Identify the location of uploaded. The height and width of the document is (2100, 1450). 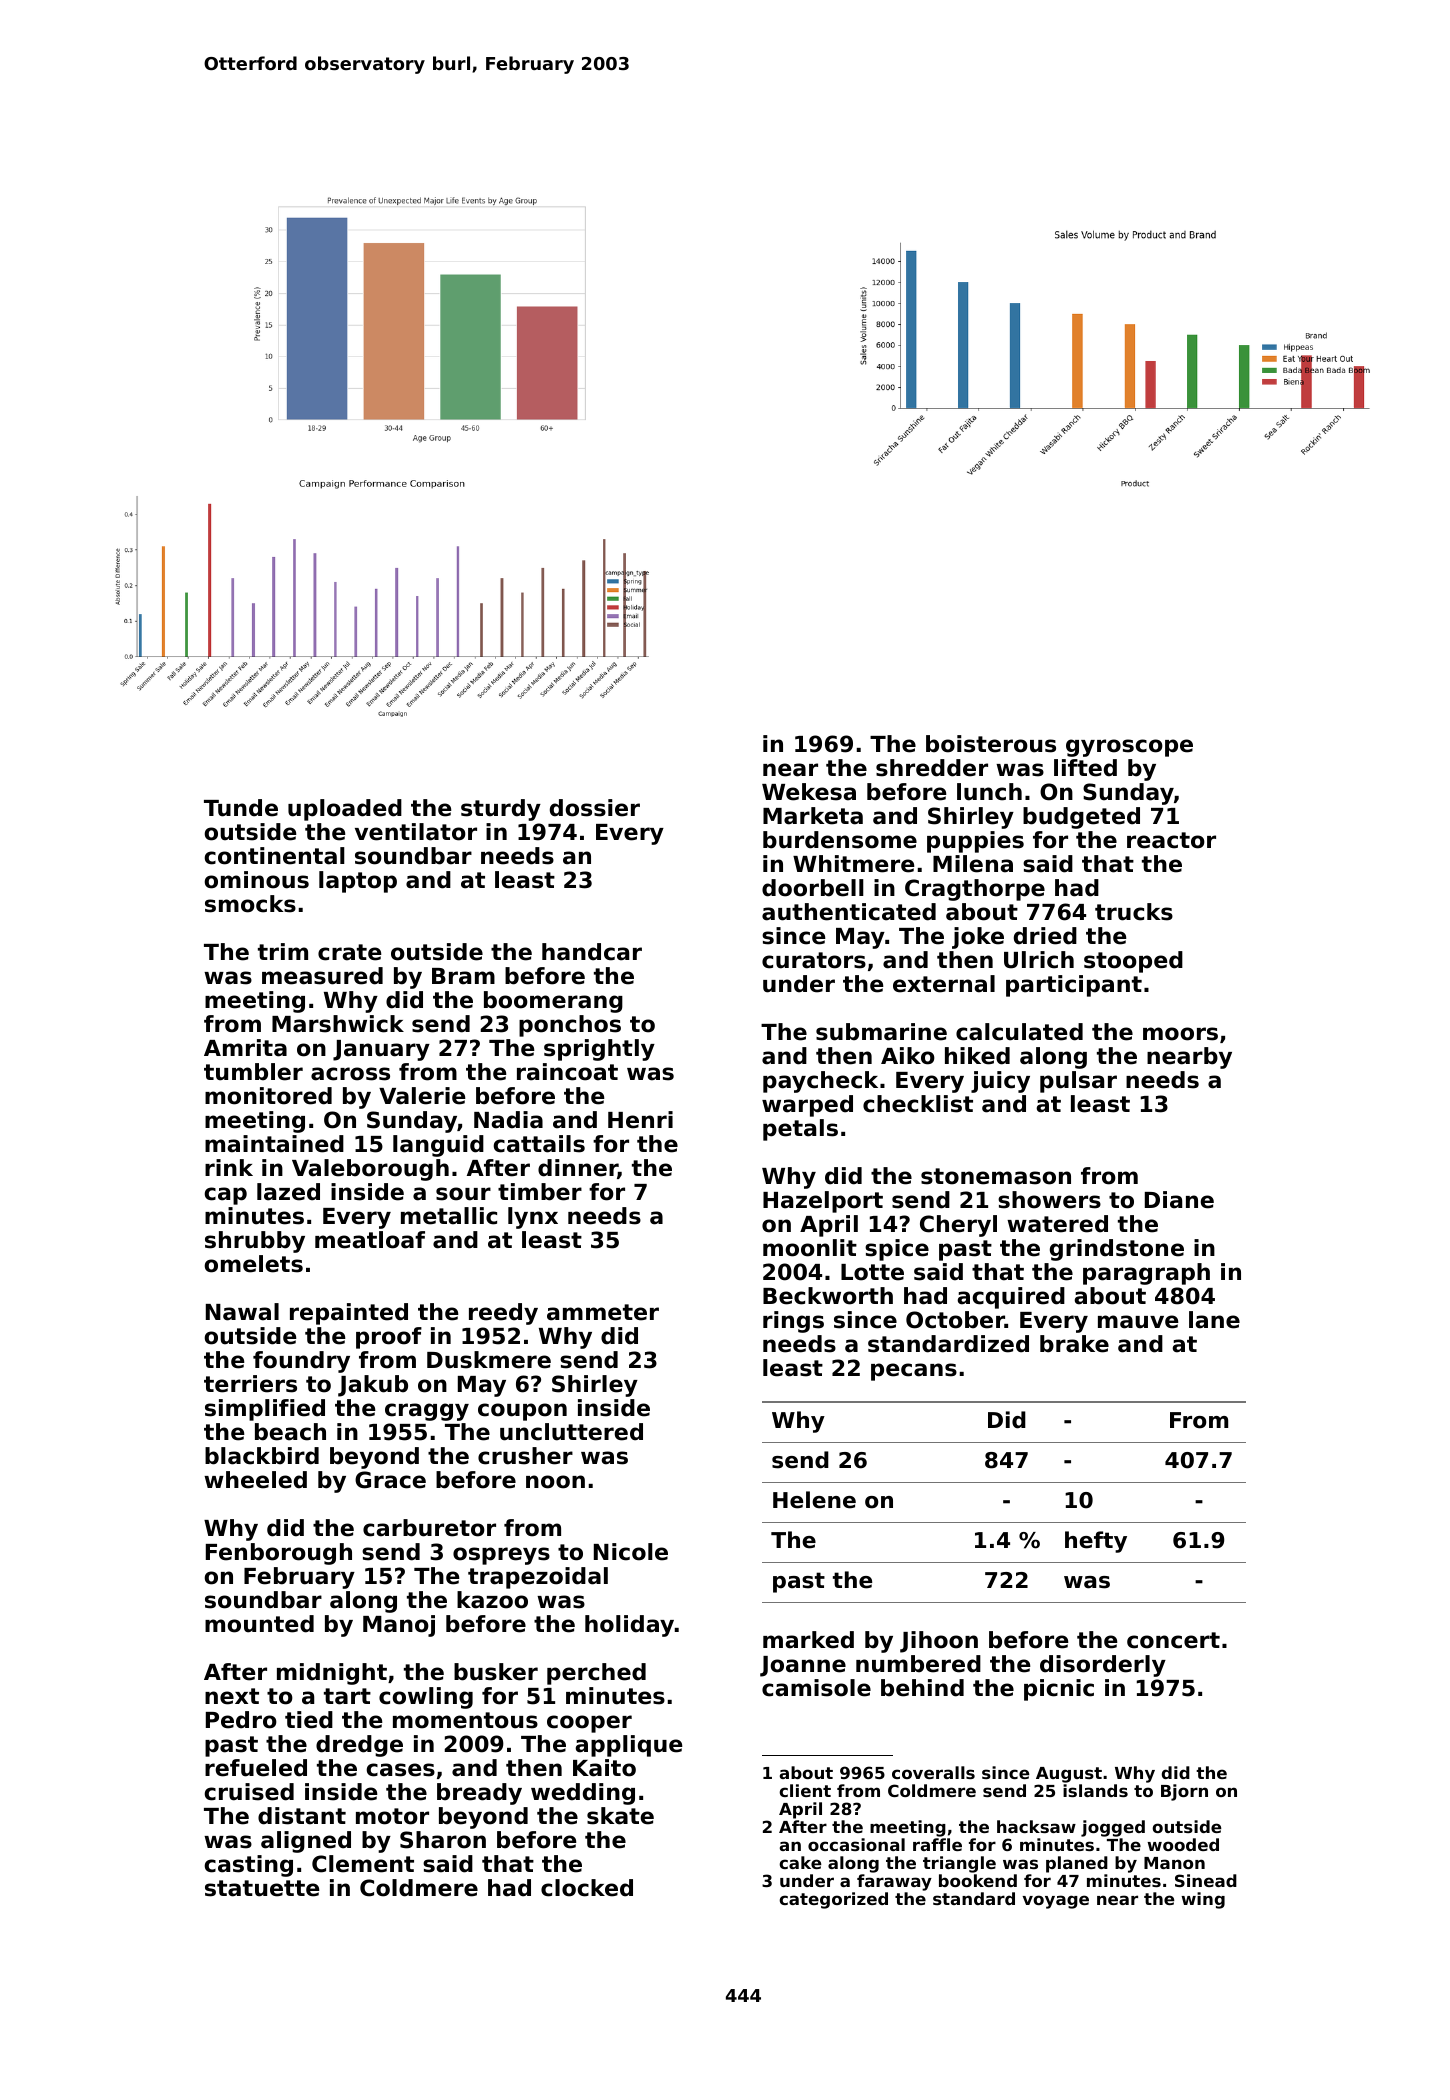
(345, 810).
